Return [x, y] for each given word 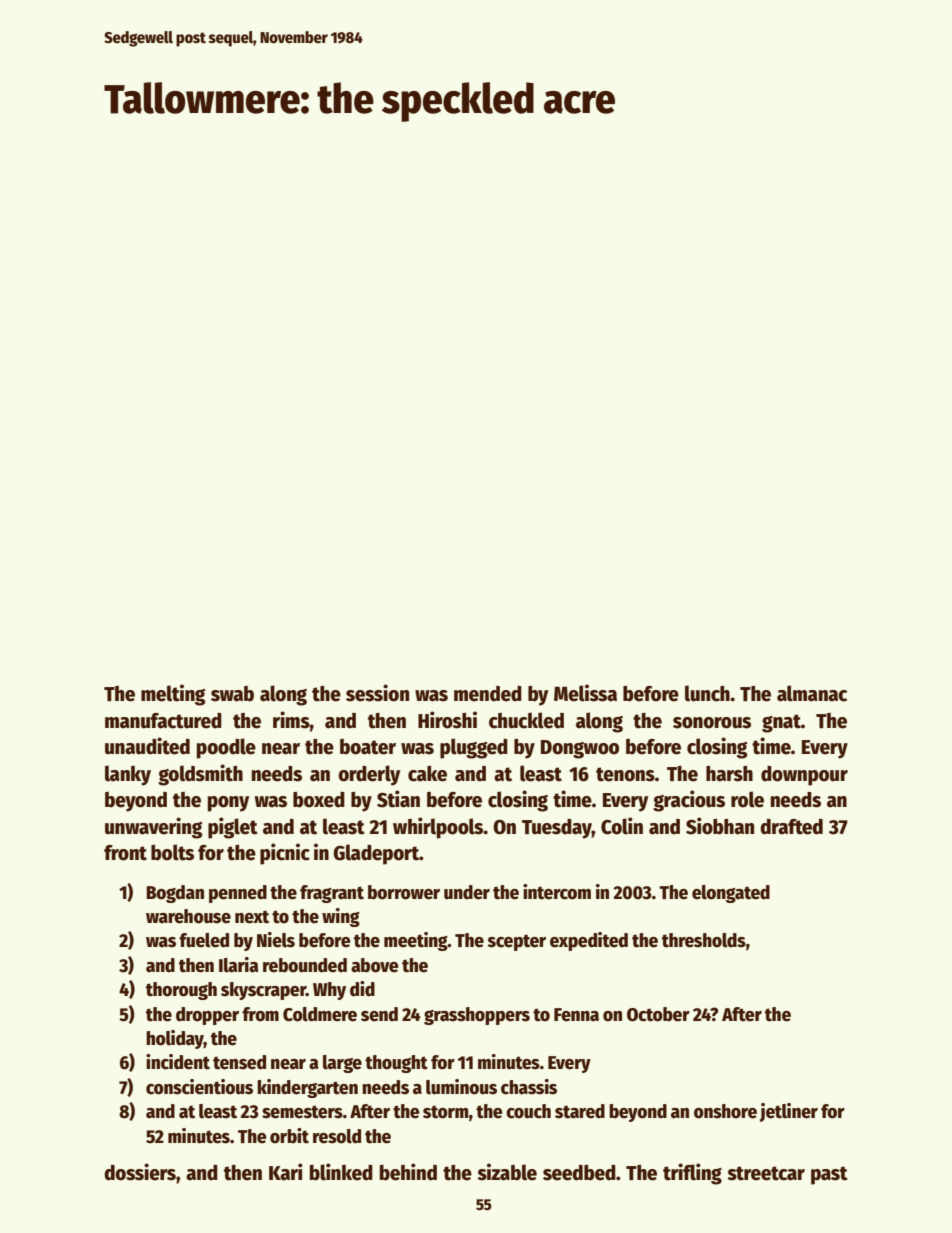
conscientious [199, 1087]
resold [337, 1136]
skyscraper [263, 991]
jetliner [789, 1112]
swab [232, 694]
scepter [517, 942]
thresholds [704, 940]
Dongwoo [580, 749]
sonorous [712, 723]
